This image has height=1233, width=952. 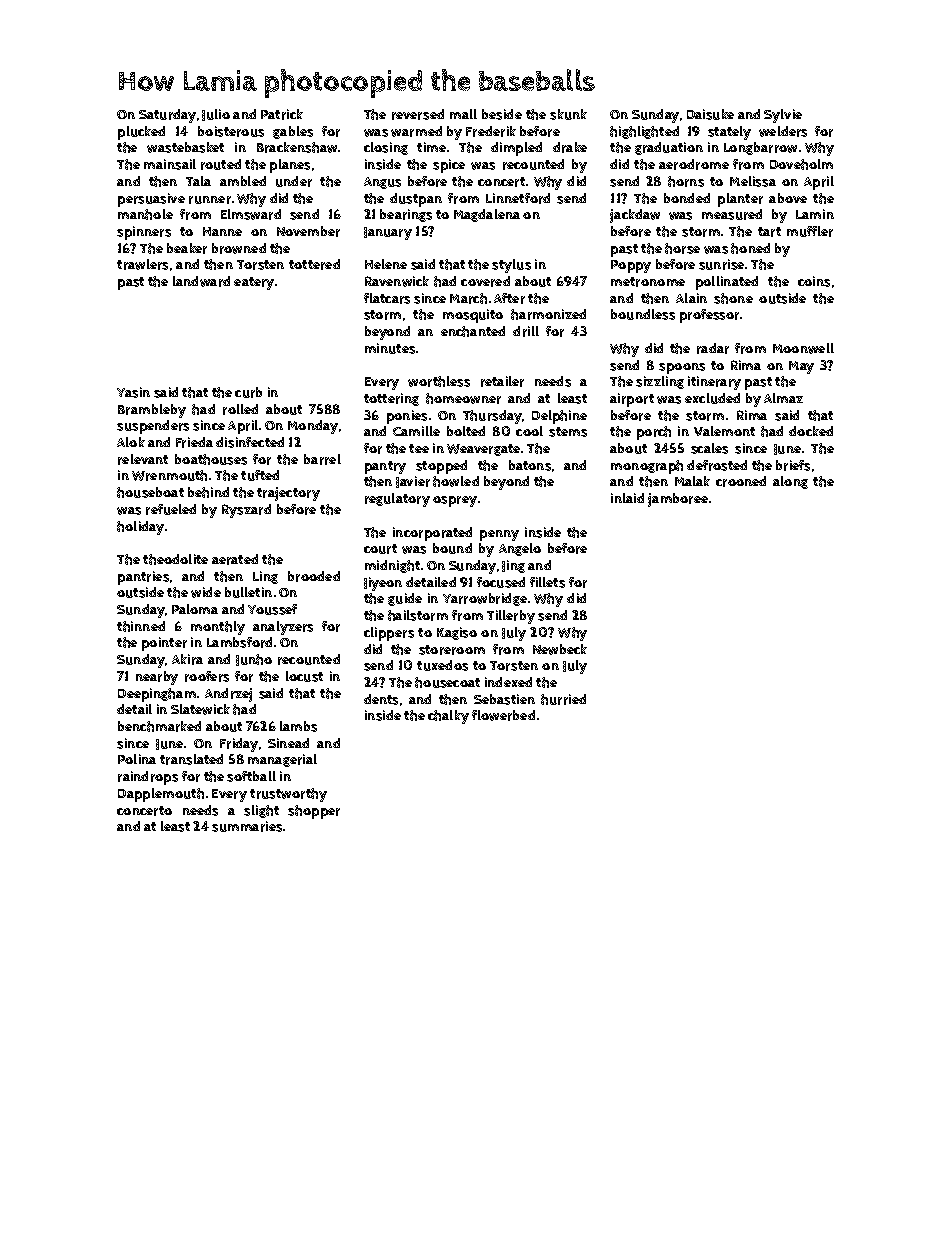 What do you see at coordinates (247, 826) in the image?
I see `summaries` at bounding box center [247, 826].
